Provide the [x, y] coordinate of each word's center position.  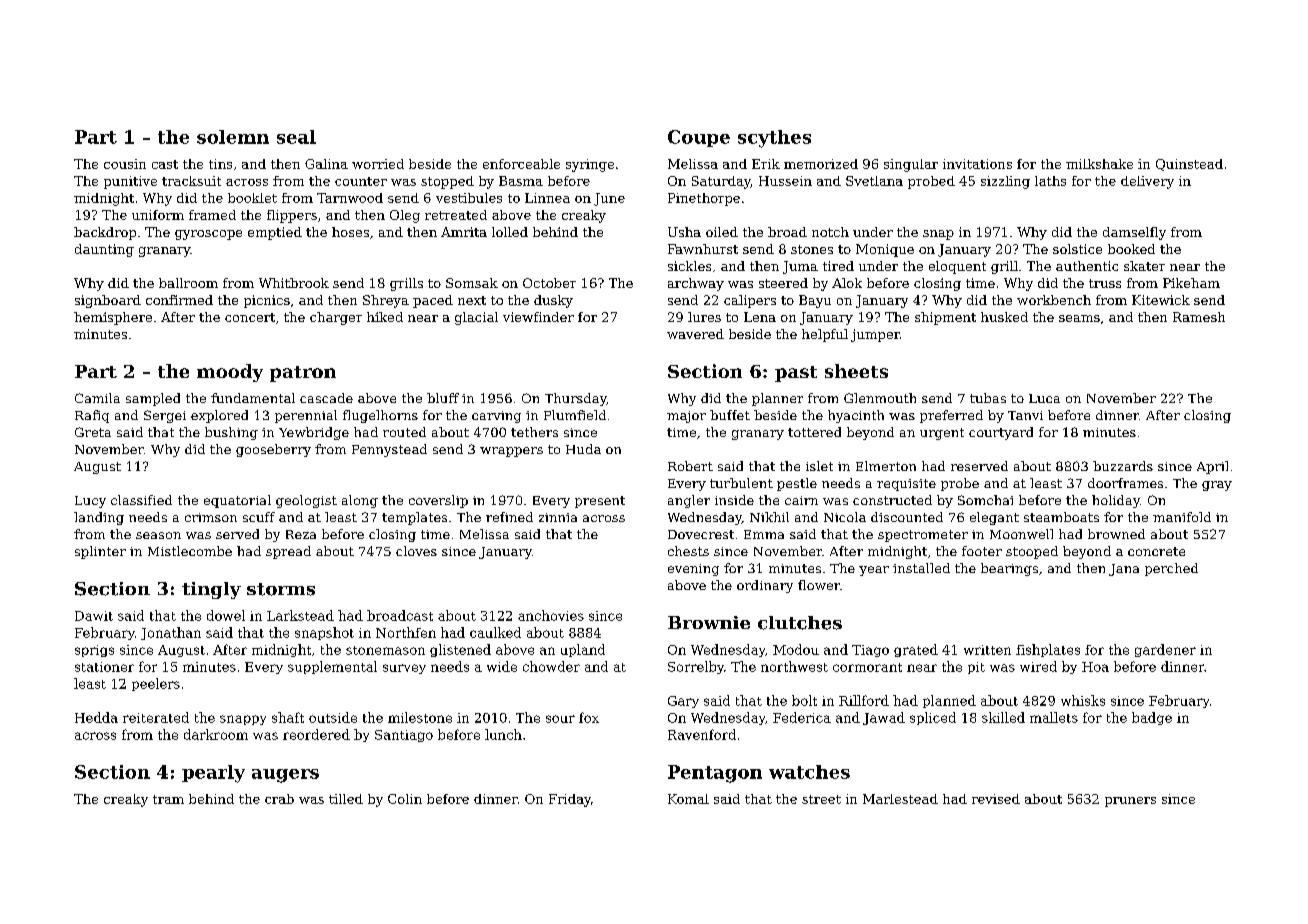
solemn [233, 137]
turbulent [741, 483]
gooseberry [273, 450]
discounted [907, 517]
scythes [774, 139]
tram [168, 799]
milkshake [1099, 164]
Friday [570, 800]
